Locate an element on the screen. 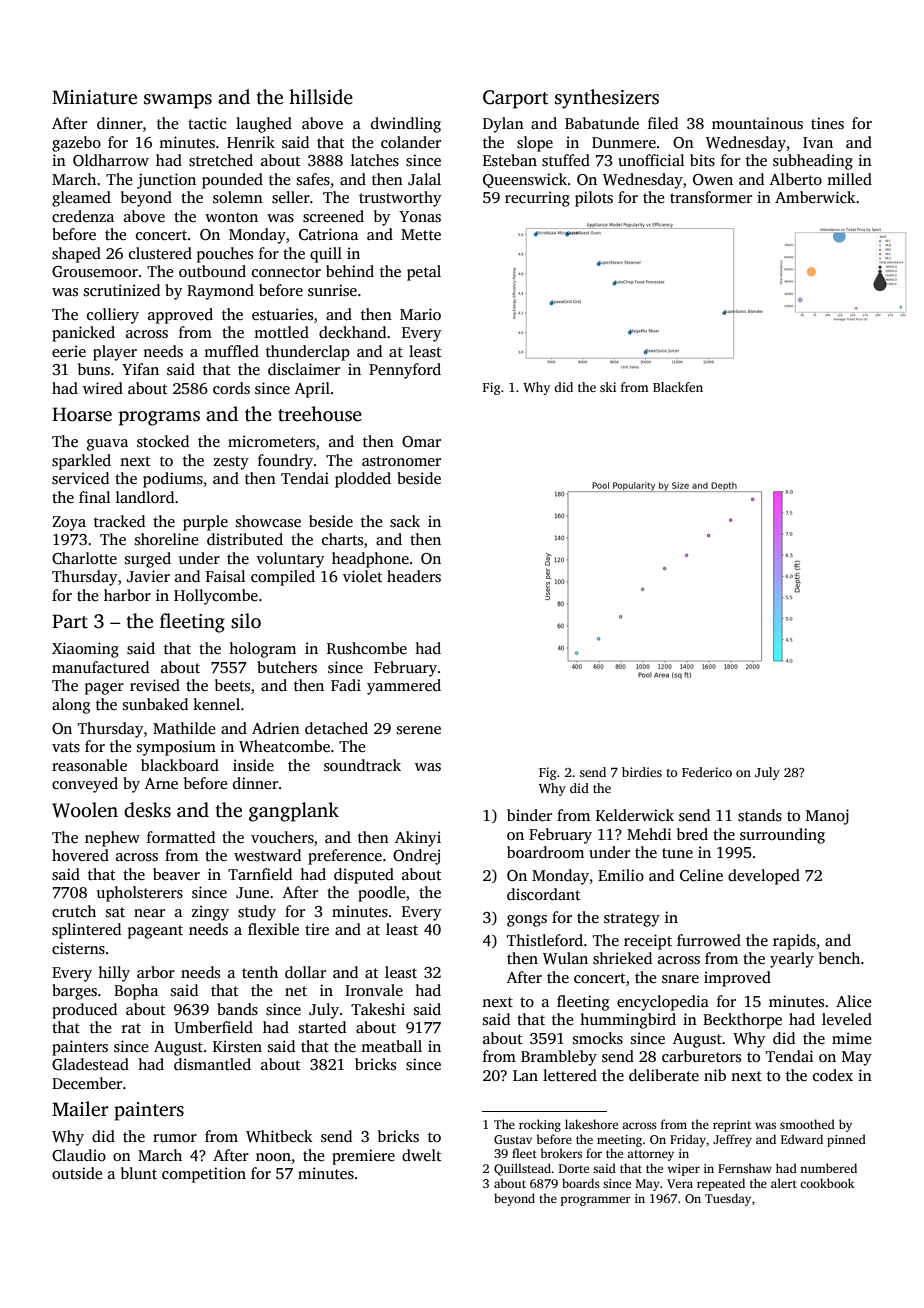 Image resolution: width=924 pixels, height=1308 pixels. meatball is located at coordinates (391, 1046).
